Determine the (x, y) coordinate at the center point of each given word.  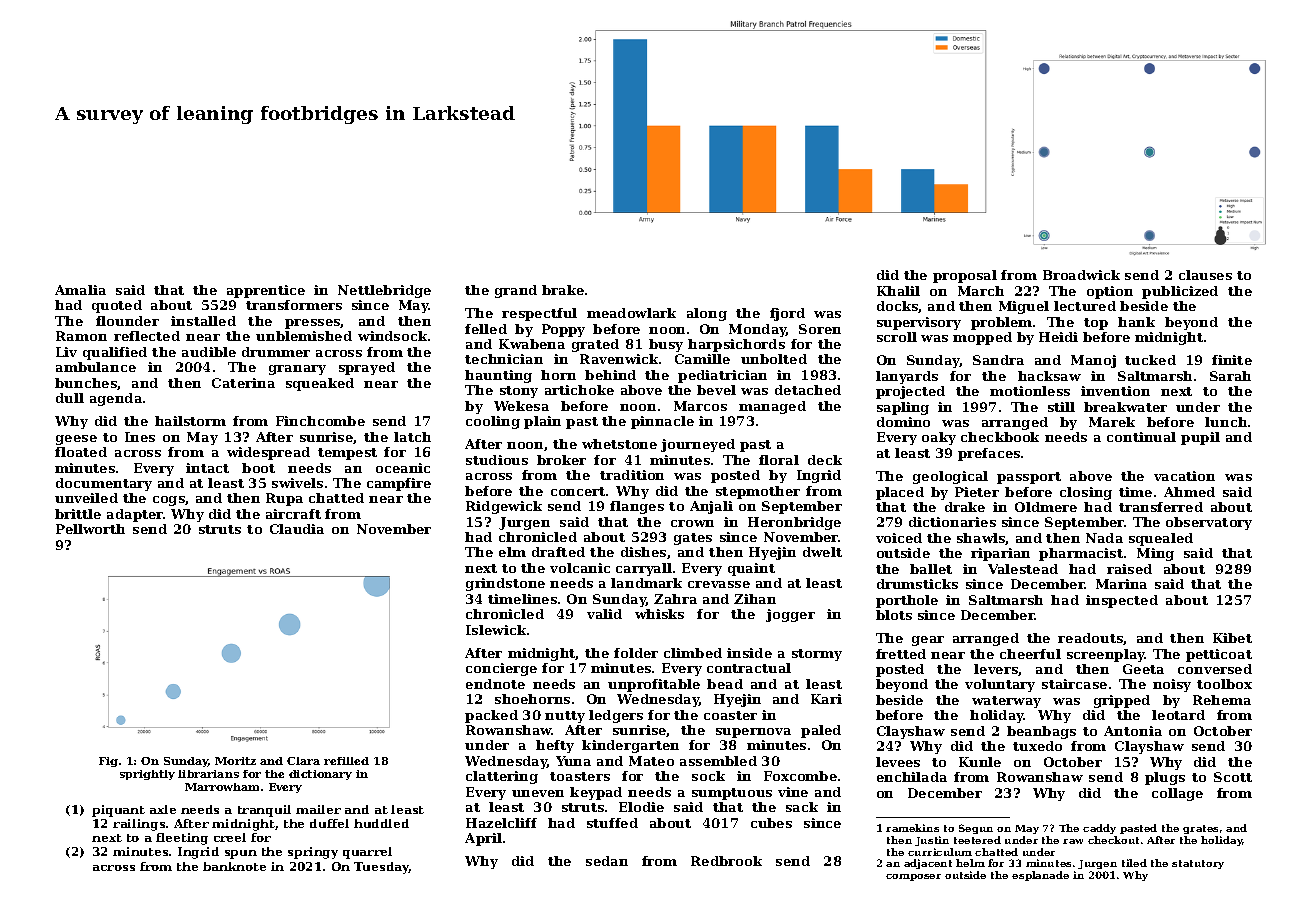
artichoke (579, 390)
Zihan (755, 599)
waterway (1006, 702)
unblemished (304, 336)
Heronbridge (794, 523)
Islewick (496, 630)
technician (504, 359)
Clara (303, 761)
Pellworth (90, 529)
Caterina (243, 383)
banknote (234, 866)
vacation (1184, 476)
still (1061, 407)
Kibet (1232, 638)
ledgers (616, 716)
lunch (1226, 422)
